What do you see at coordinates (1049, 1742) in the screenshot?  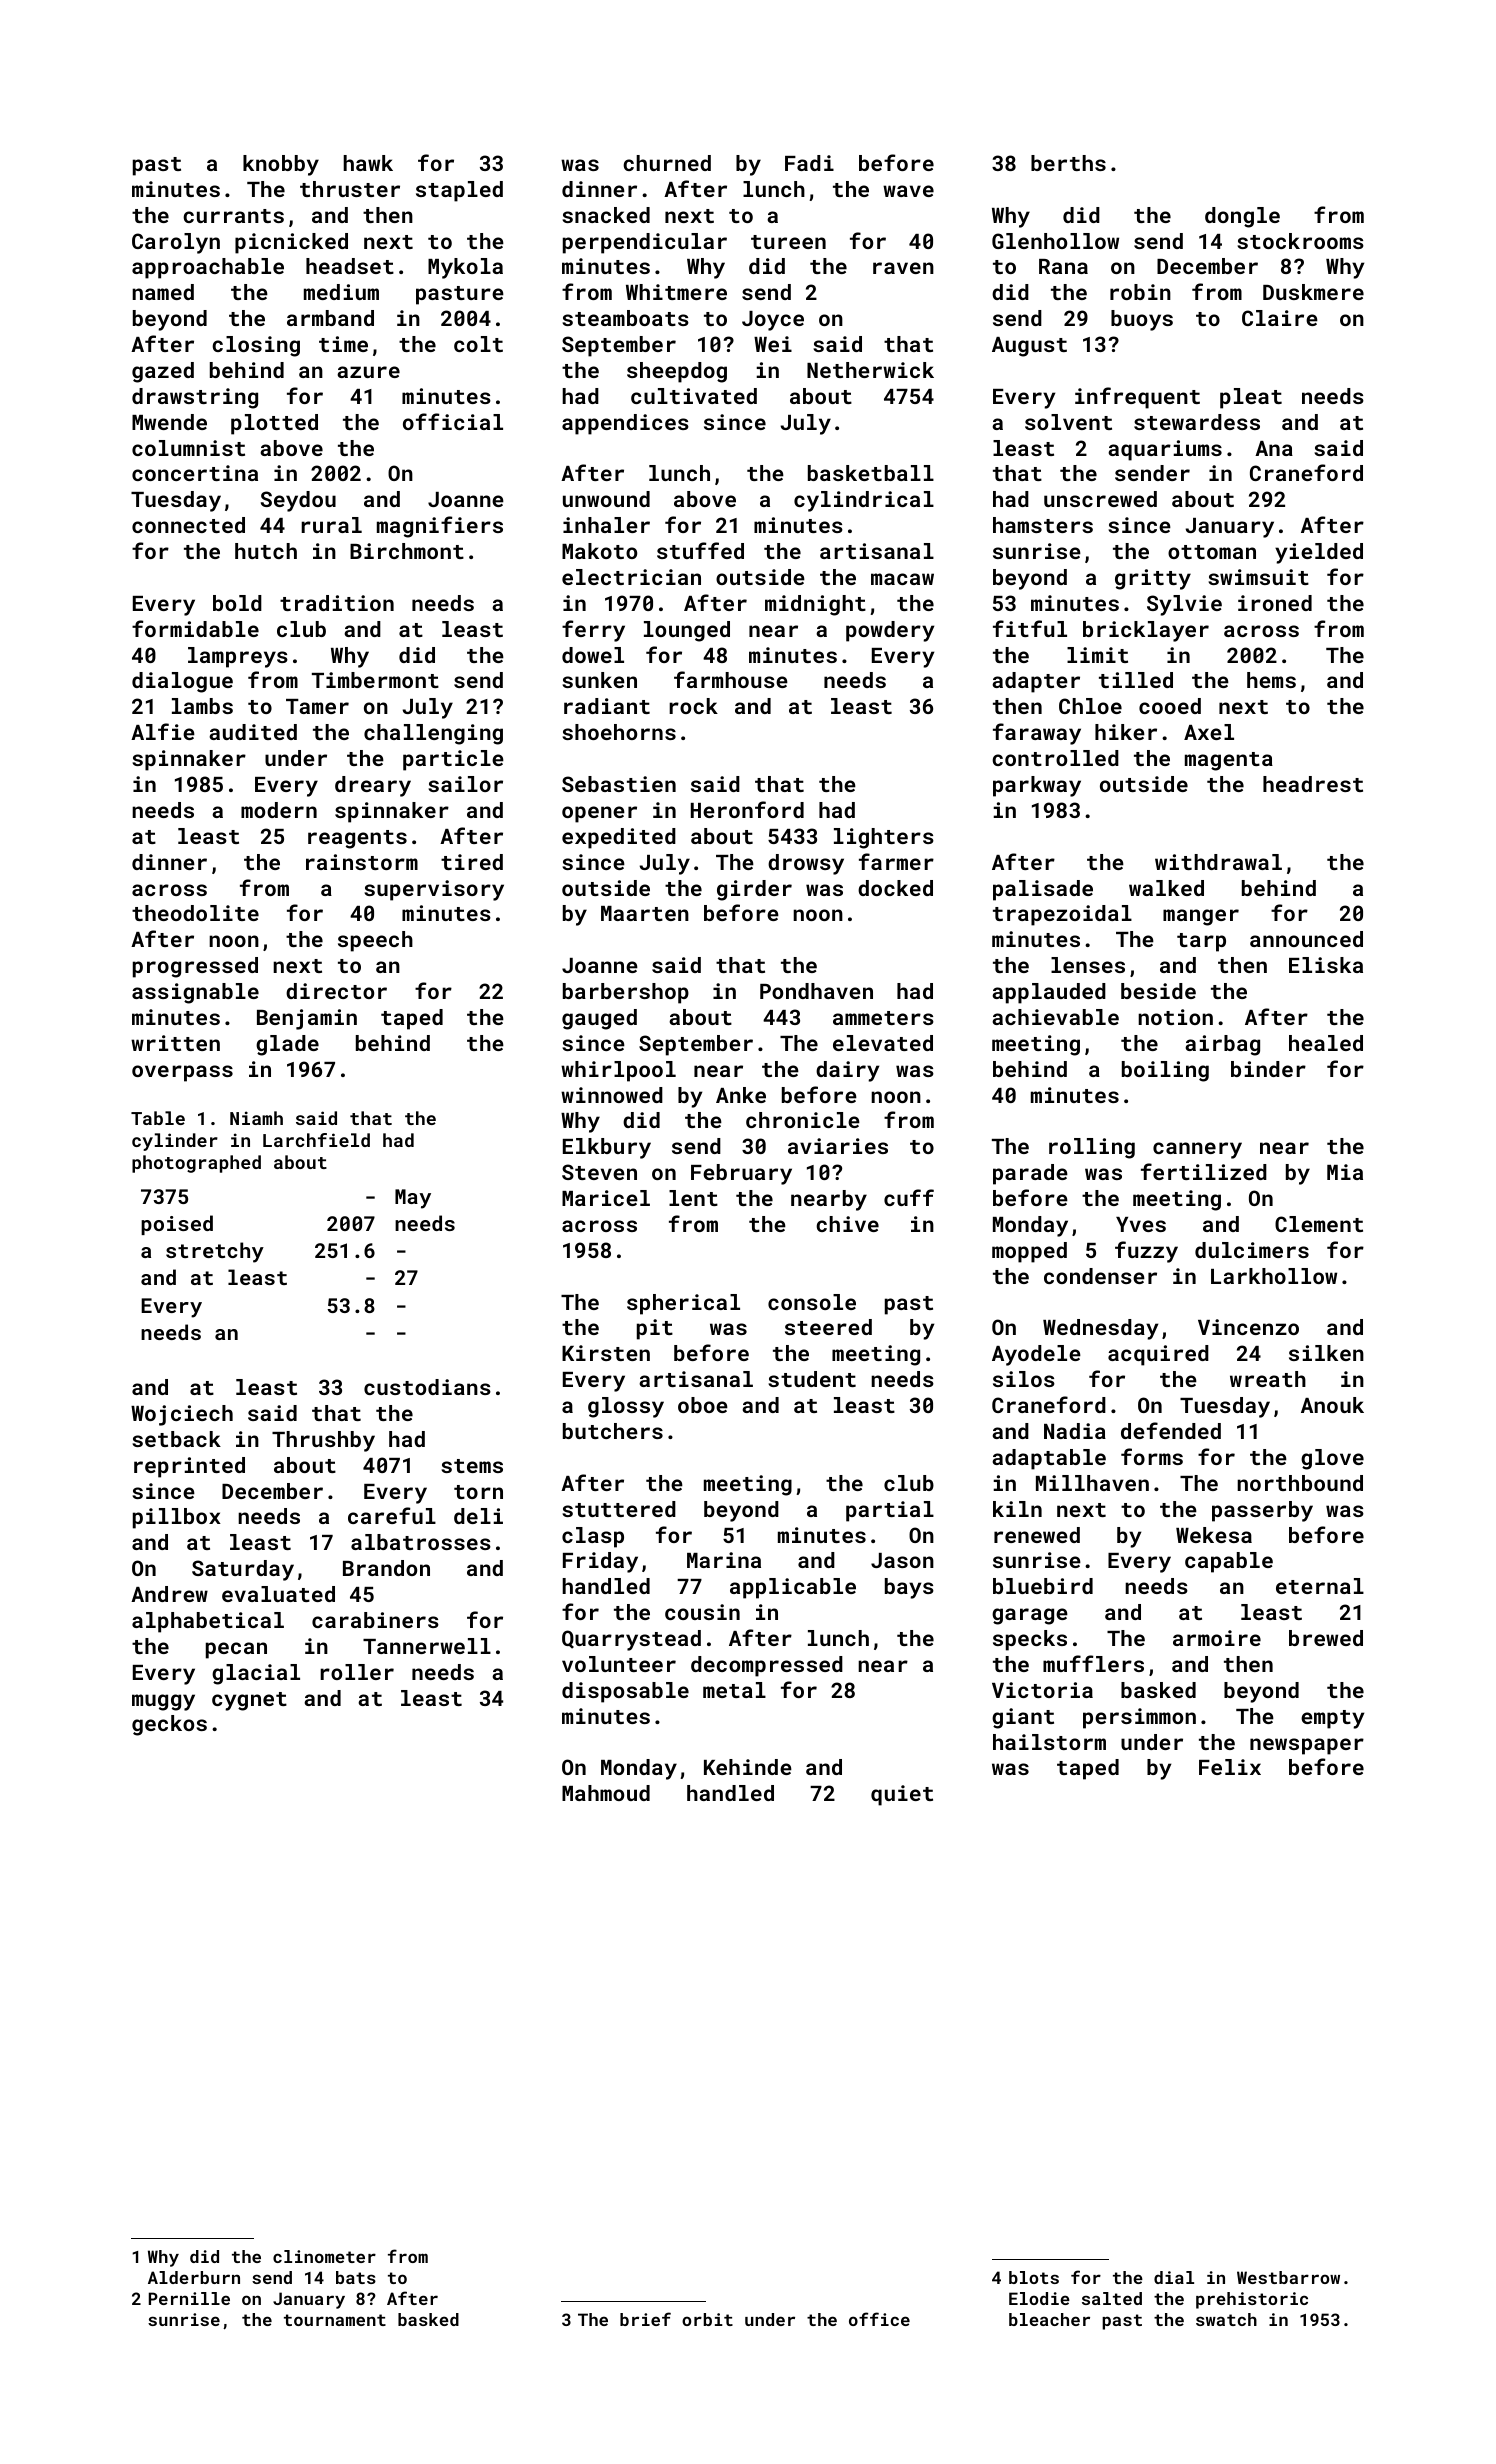 I see `hailstorm` at bounding box center [1049, 1742].
